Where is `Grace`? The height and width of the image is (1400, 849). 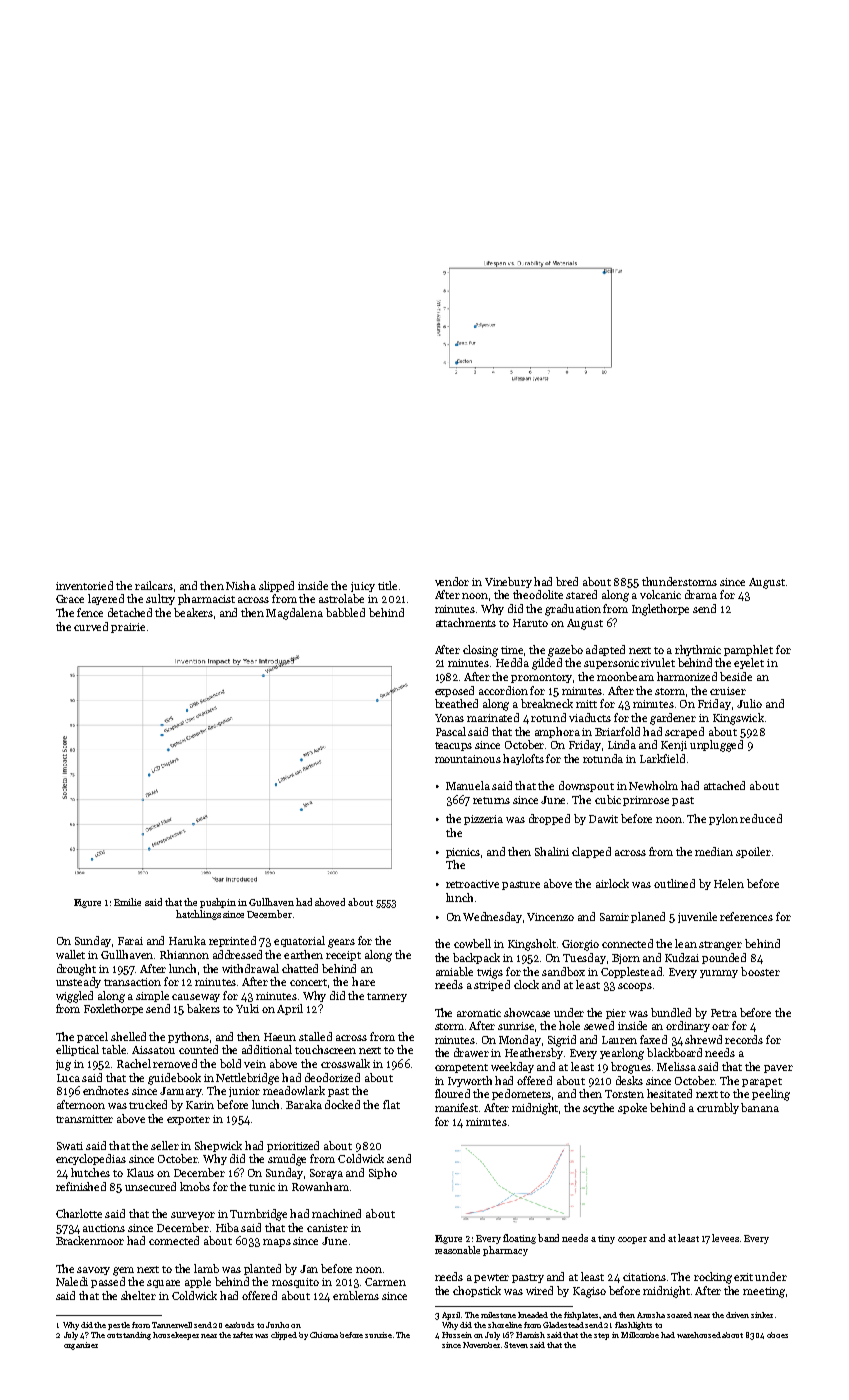 Grace is located at coordinates (70, 599).
